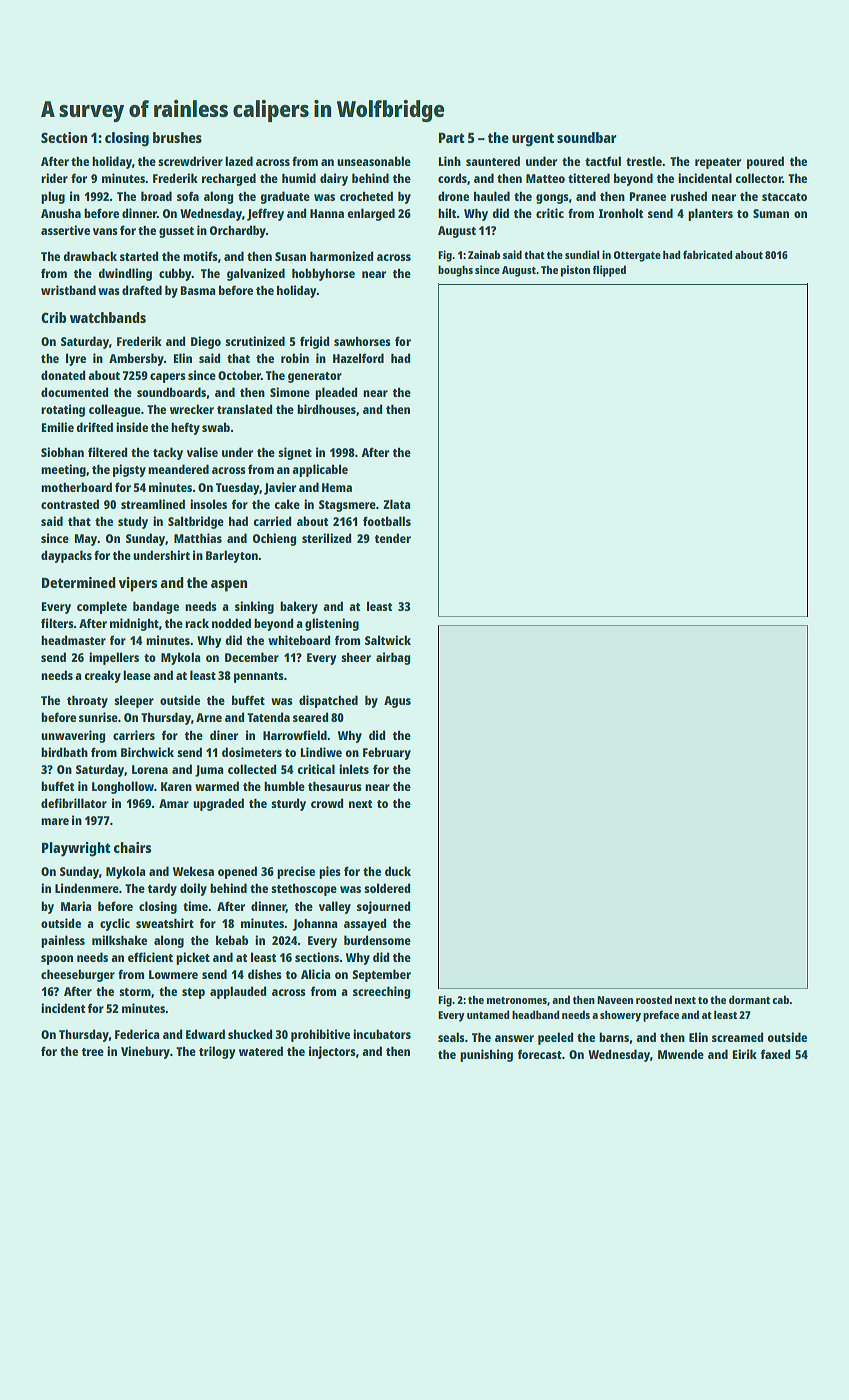 This document has width=849, height=1400. What do you see at coordinates (93, 1052) in the document?
I see `tree` at bounding box center [93, 1052].
